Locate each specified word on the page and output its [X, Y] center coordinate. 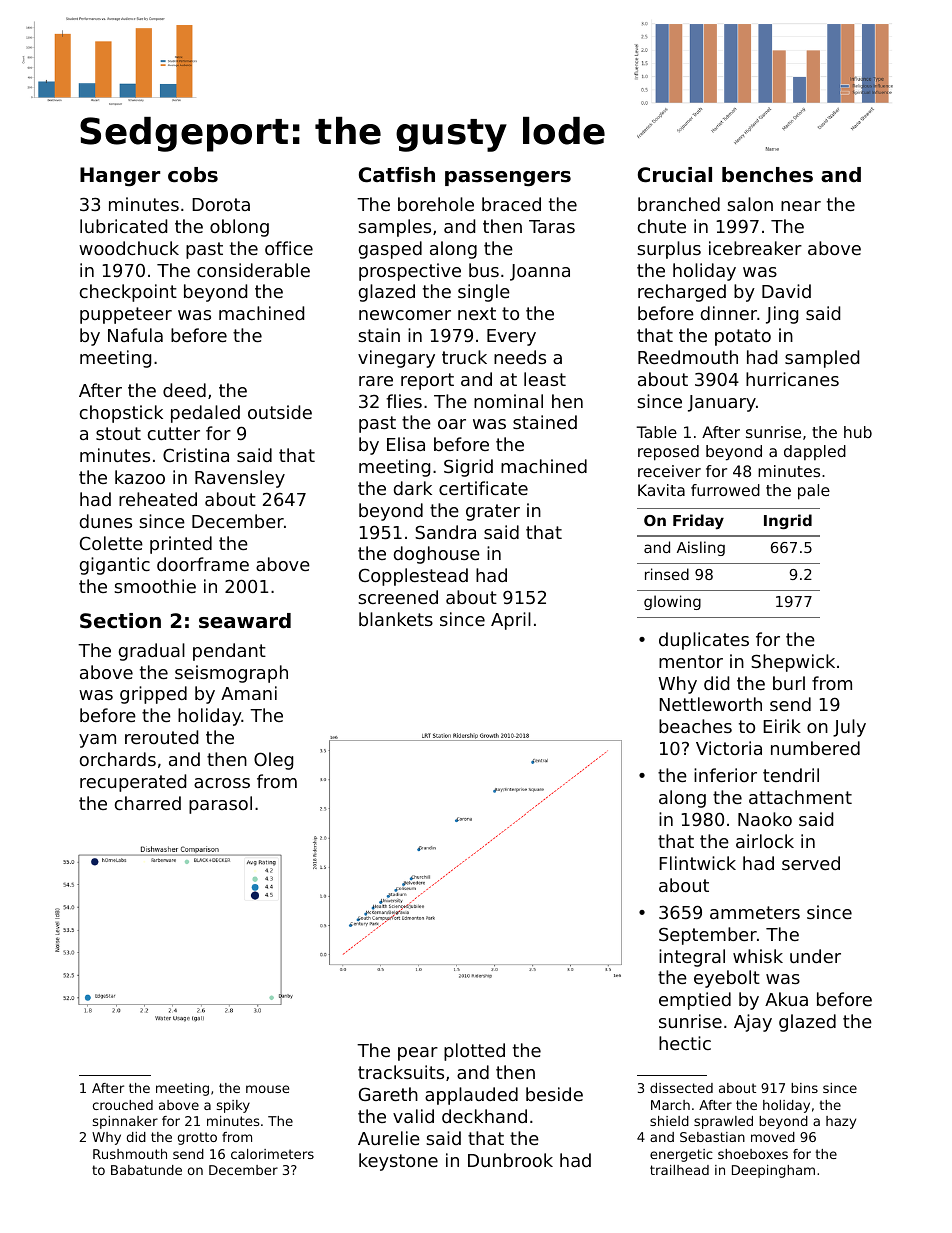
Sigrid [468, 468]
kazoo [140, 477]
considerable [253, 270]
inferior [725, 775]
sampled [822, 359]
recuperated [133, 783]
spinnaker [125, 1122]
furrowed [725, 490]
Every [511, 337]
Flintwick [697, 863]
